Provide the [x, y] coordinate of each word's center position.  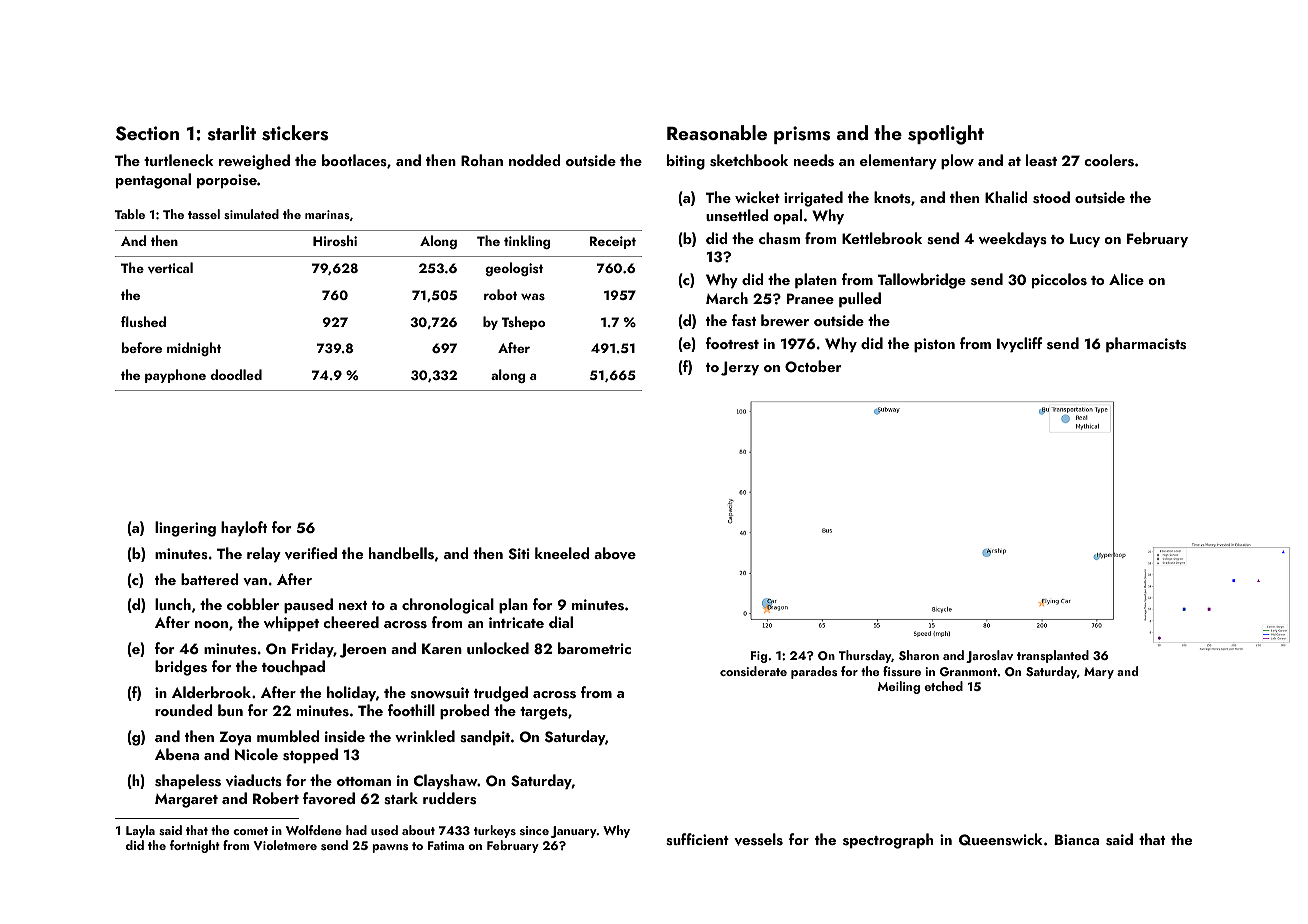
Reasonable [717, 133]
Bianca [1077, 839]
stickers [295, 133]
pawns [390, 848]
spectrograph [888, 841]
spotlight [946, 135]
